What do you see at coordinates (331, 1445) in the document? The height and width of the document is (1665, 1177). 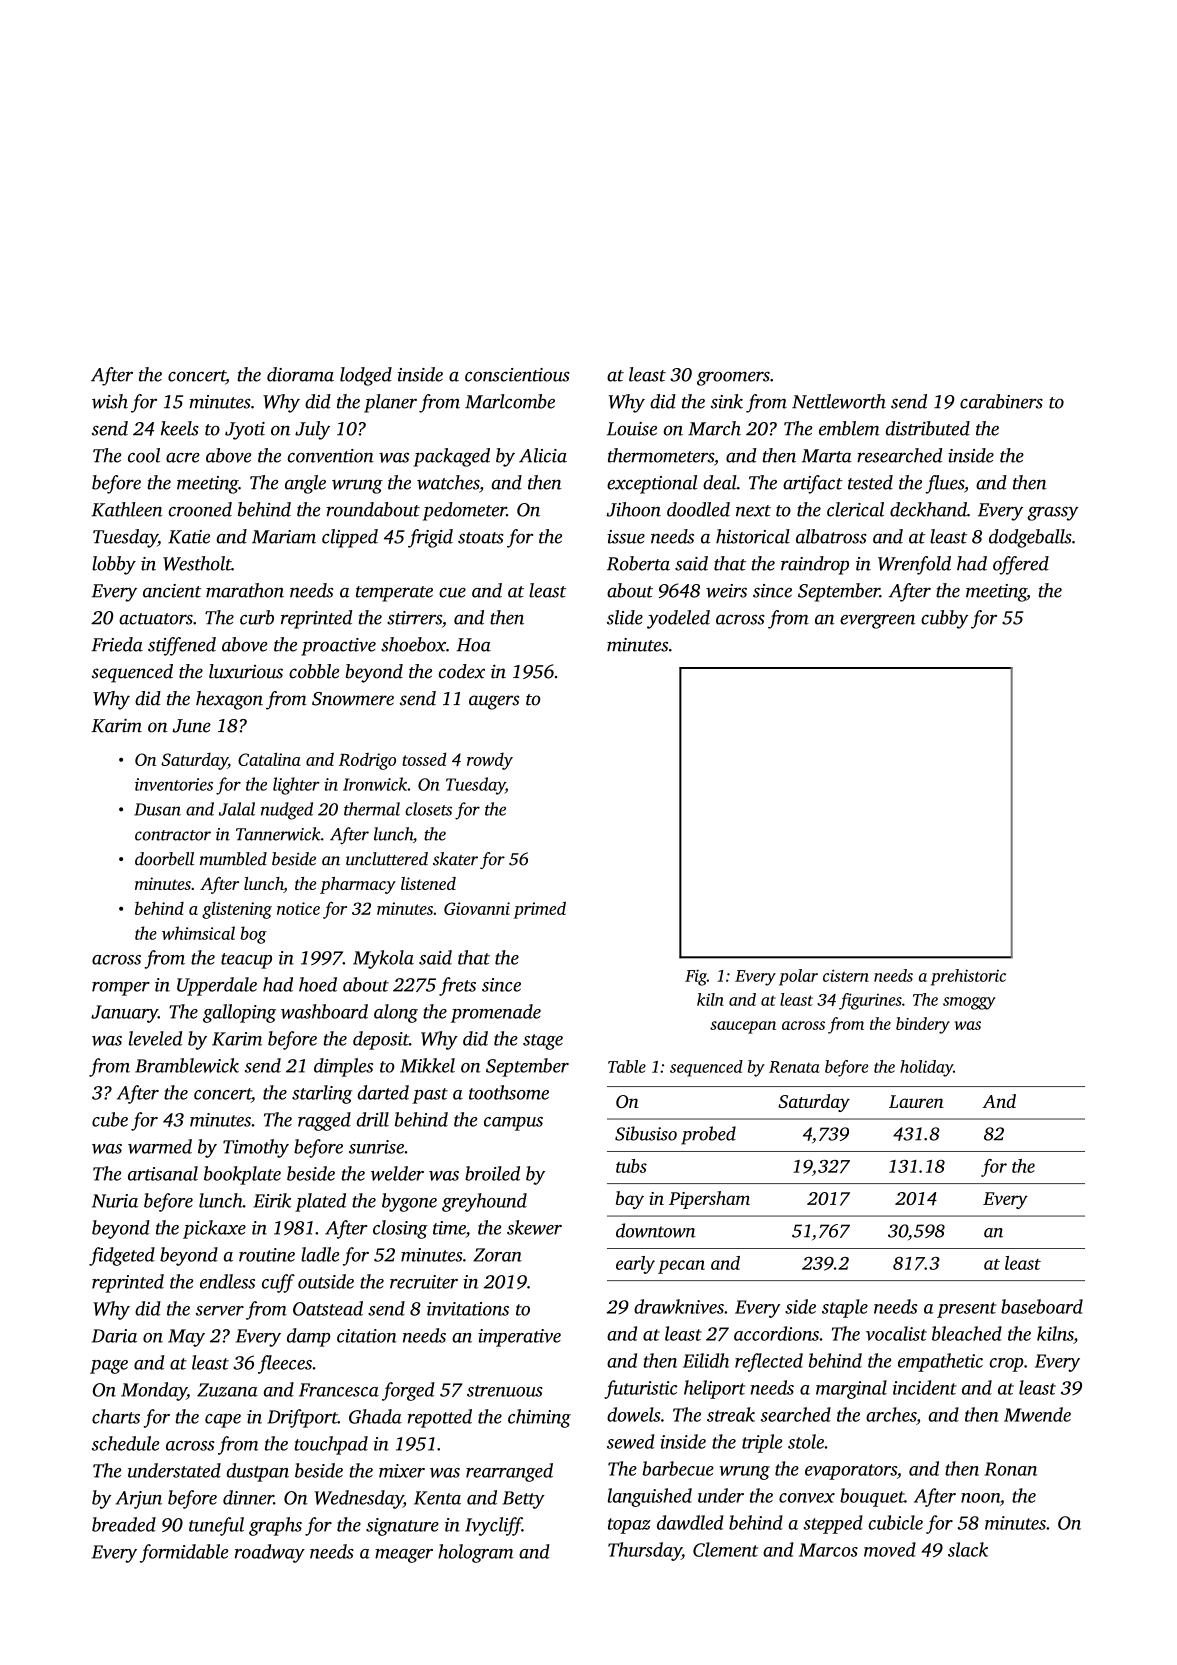 I see `touchpad` at bounding box center [331, 1445].
